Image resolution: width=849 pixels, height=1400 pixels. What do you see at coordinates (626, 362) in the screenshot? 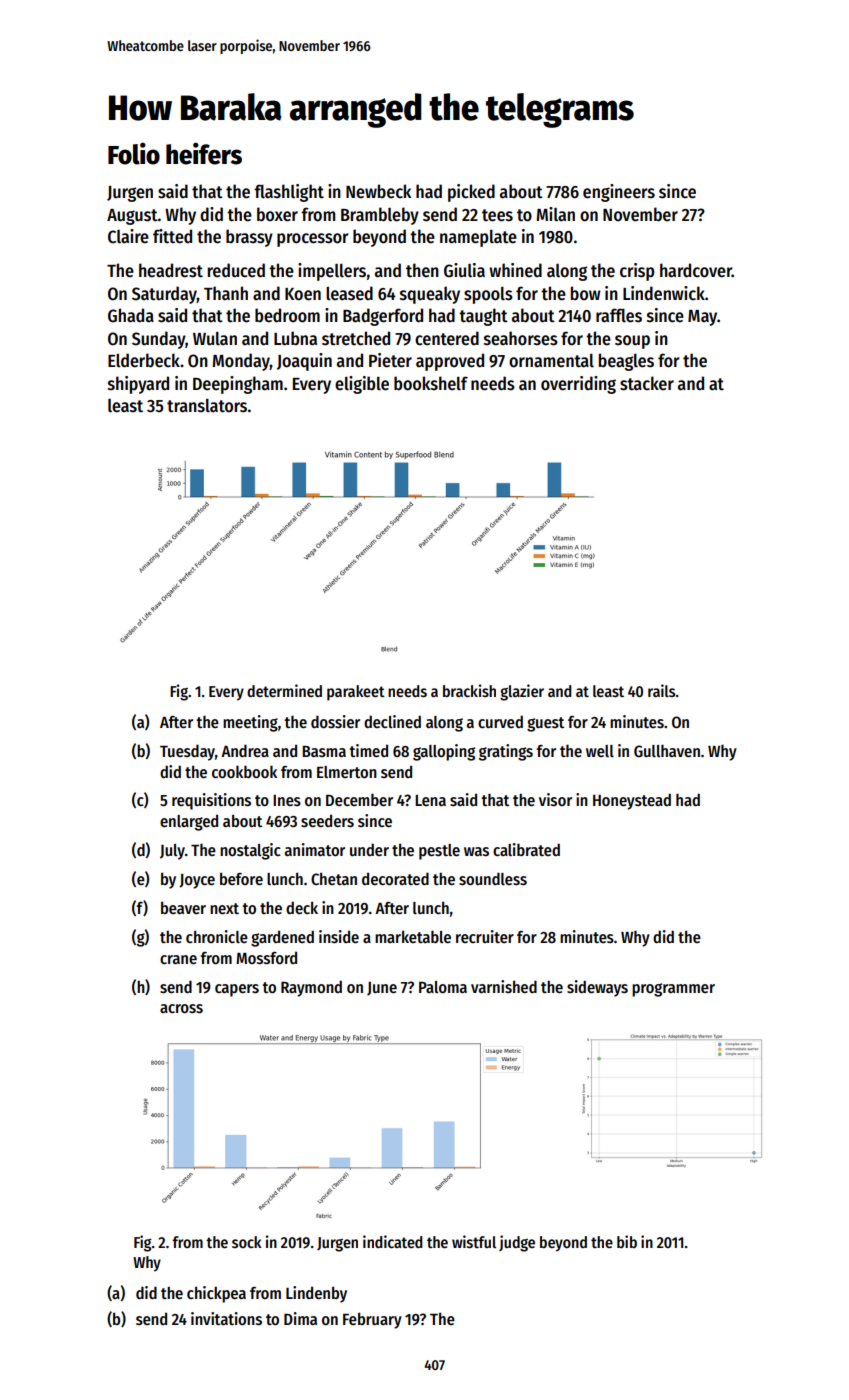
I see `beagles` at bounding box center [626, 362].
